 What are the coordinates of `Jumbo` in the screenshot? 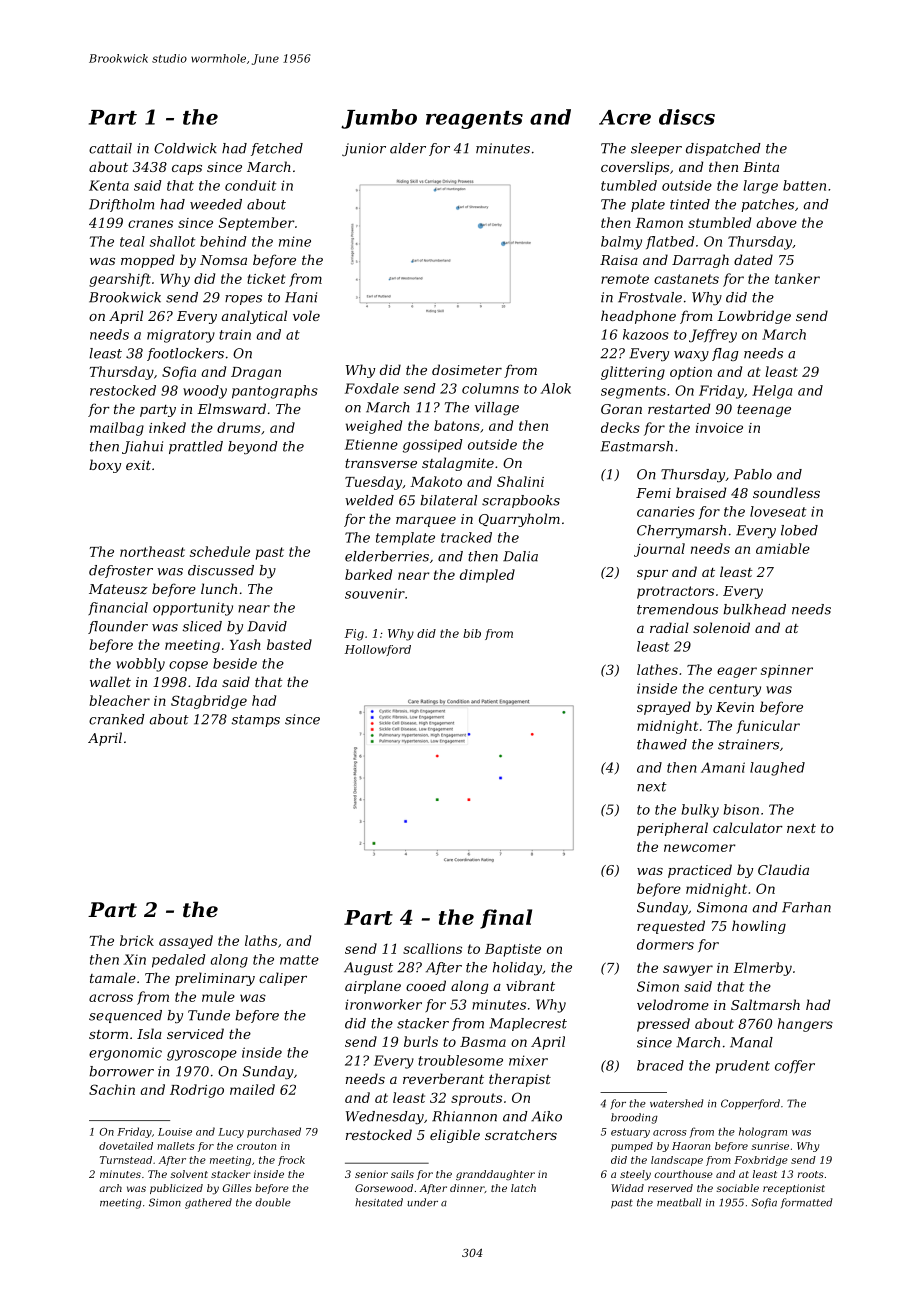 It's located at (379, 119).
